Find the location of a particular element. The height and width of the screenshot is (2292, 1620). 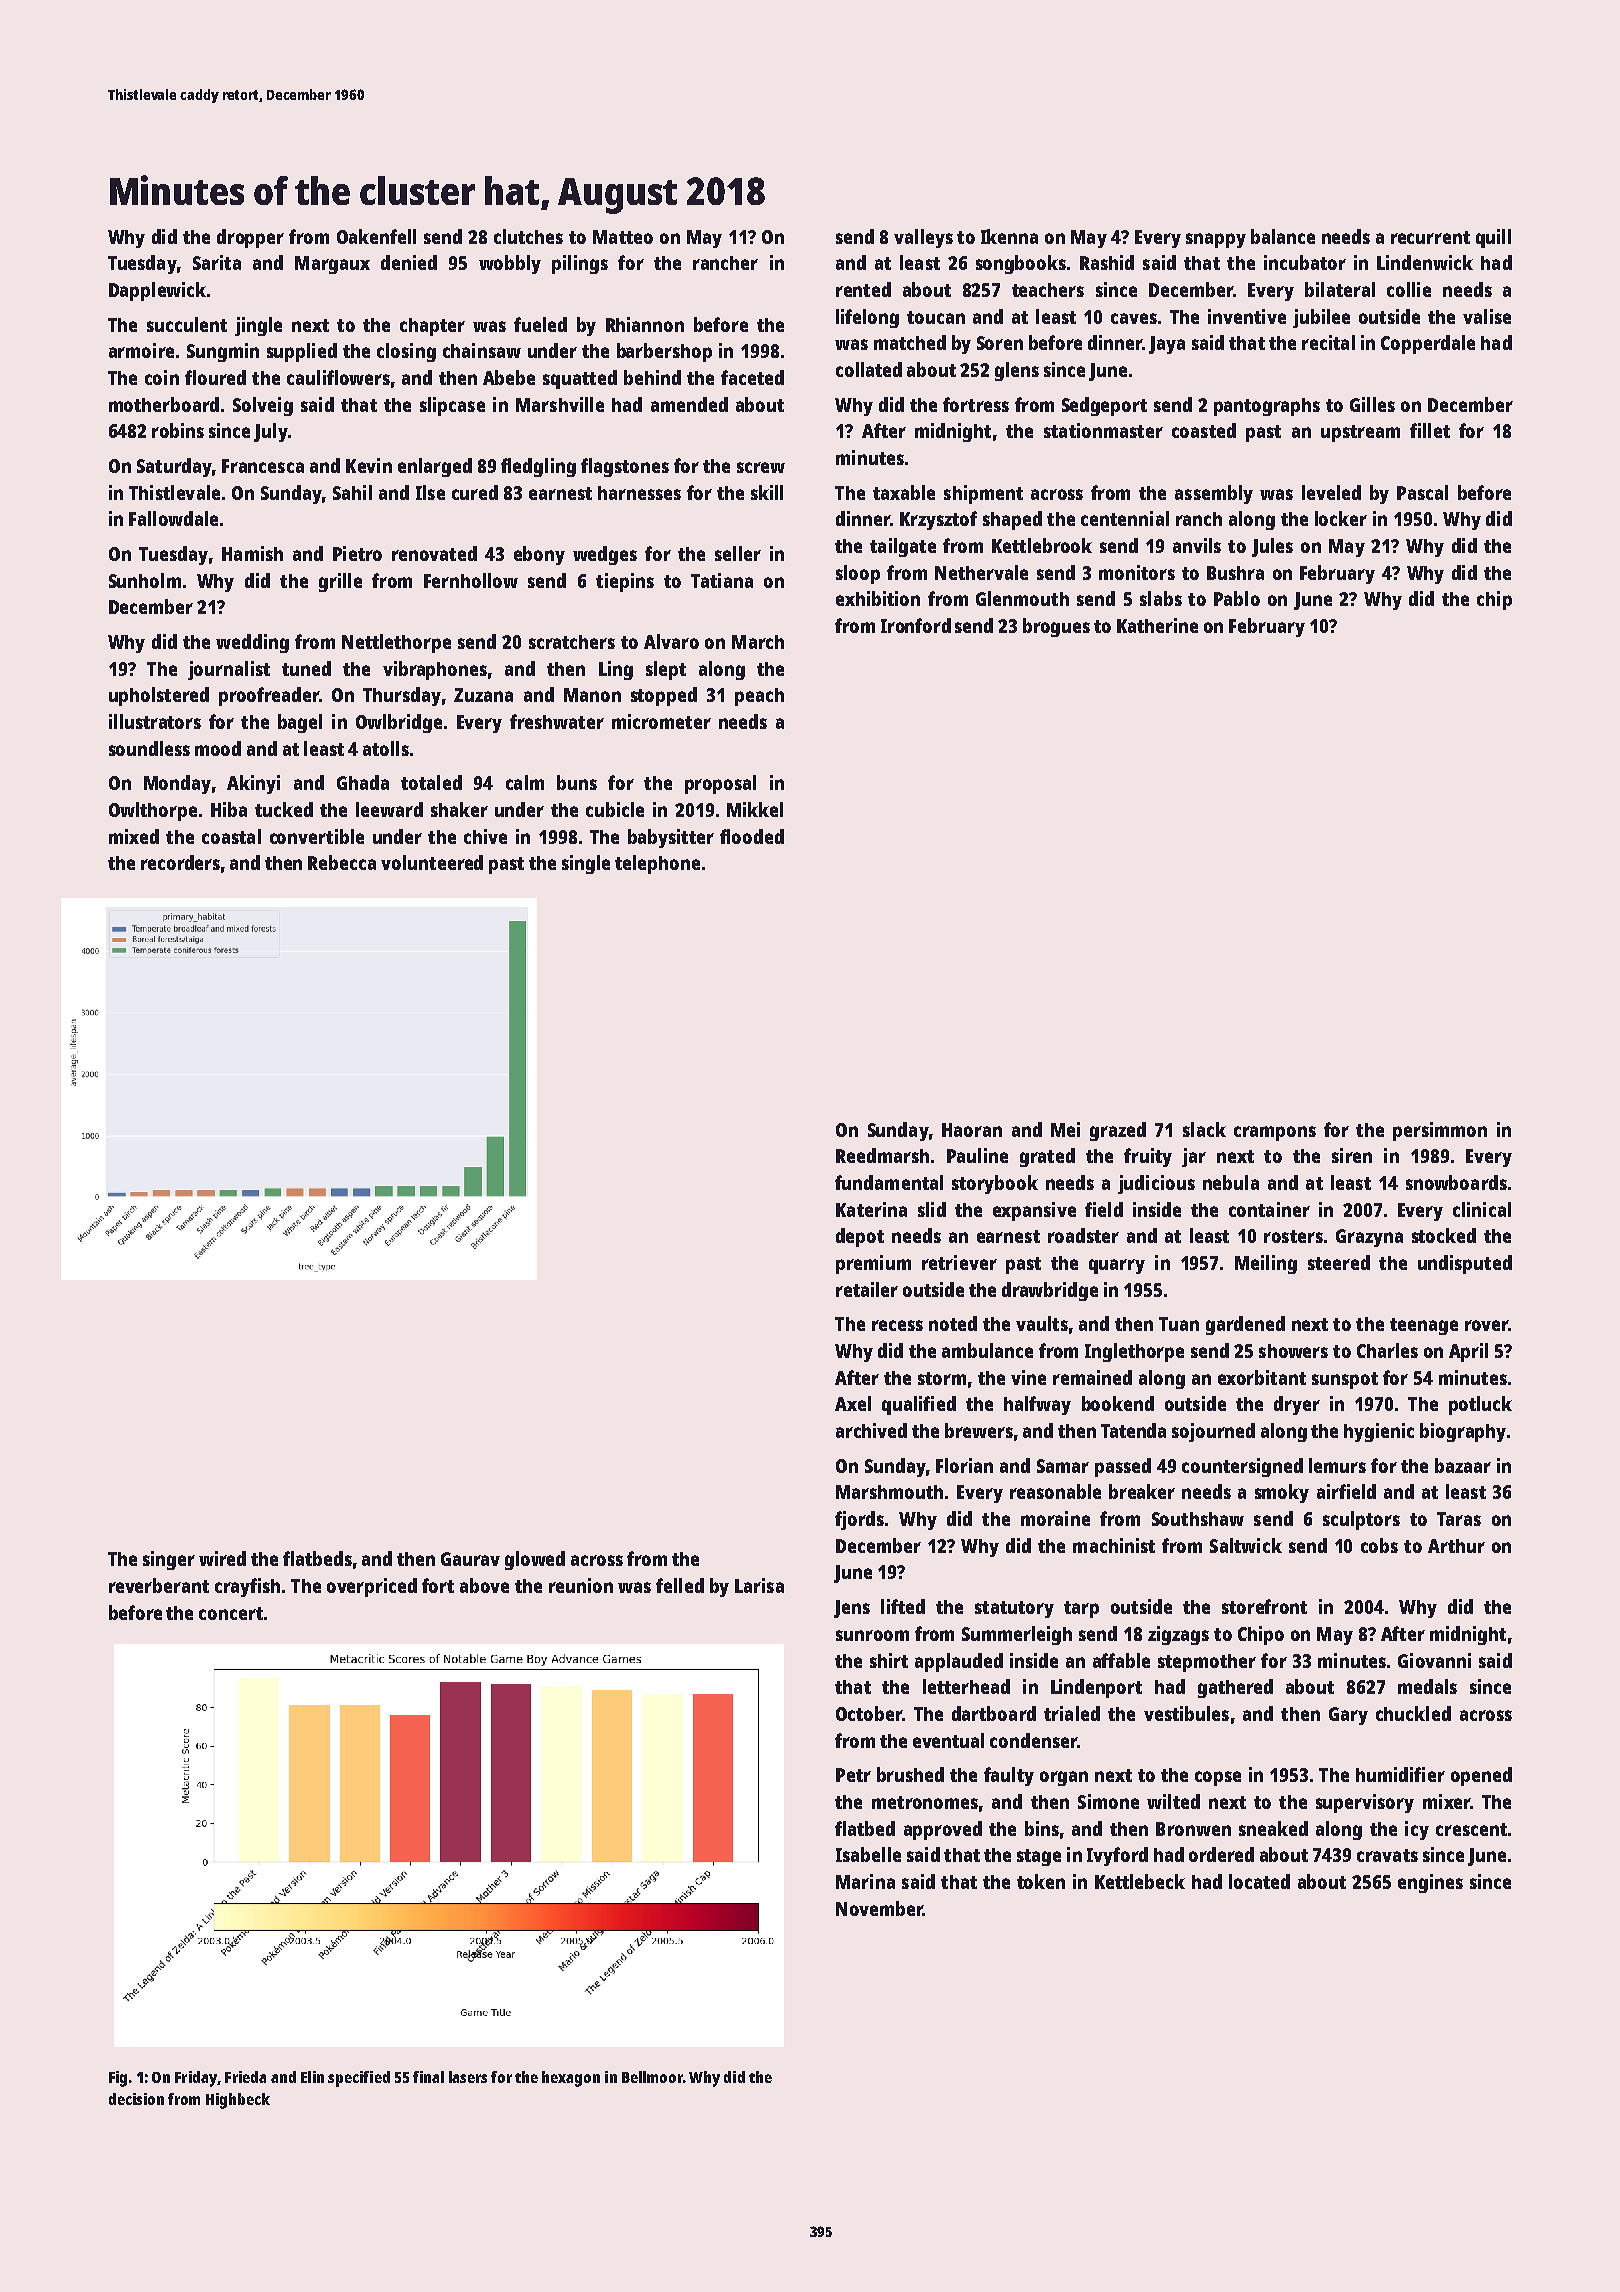

slack is located at coordinates (1204, 1129).
